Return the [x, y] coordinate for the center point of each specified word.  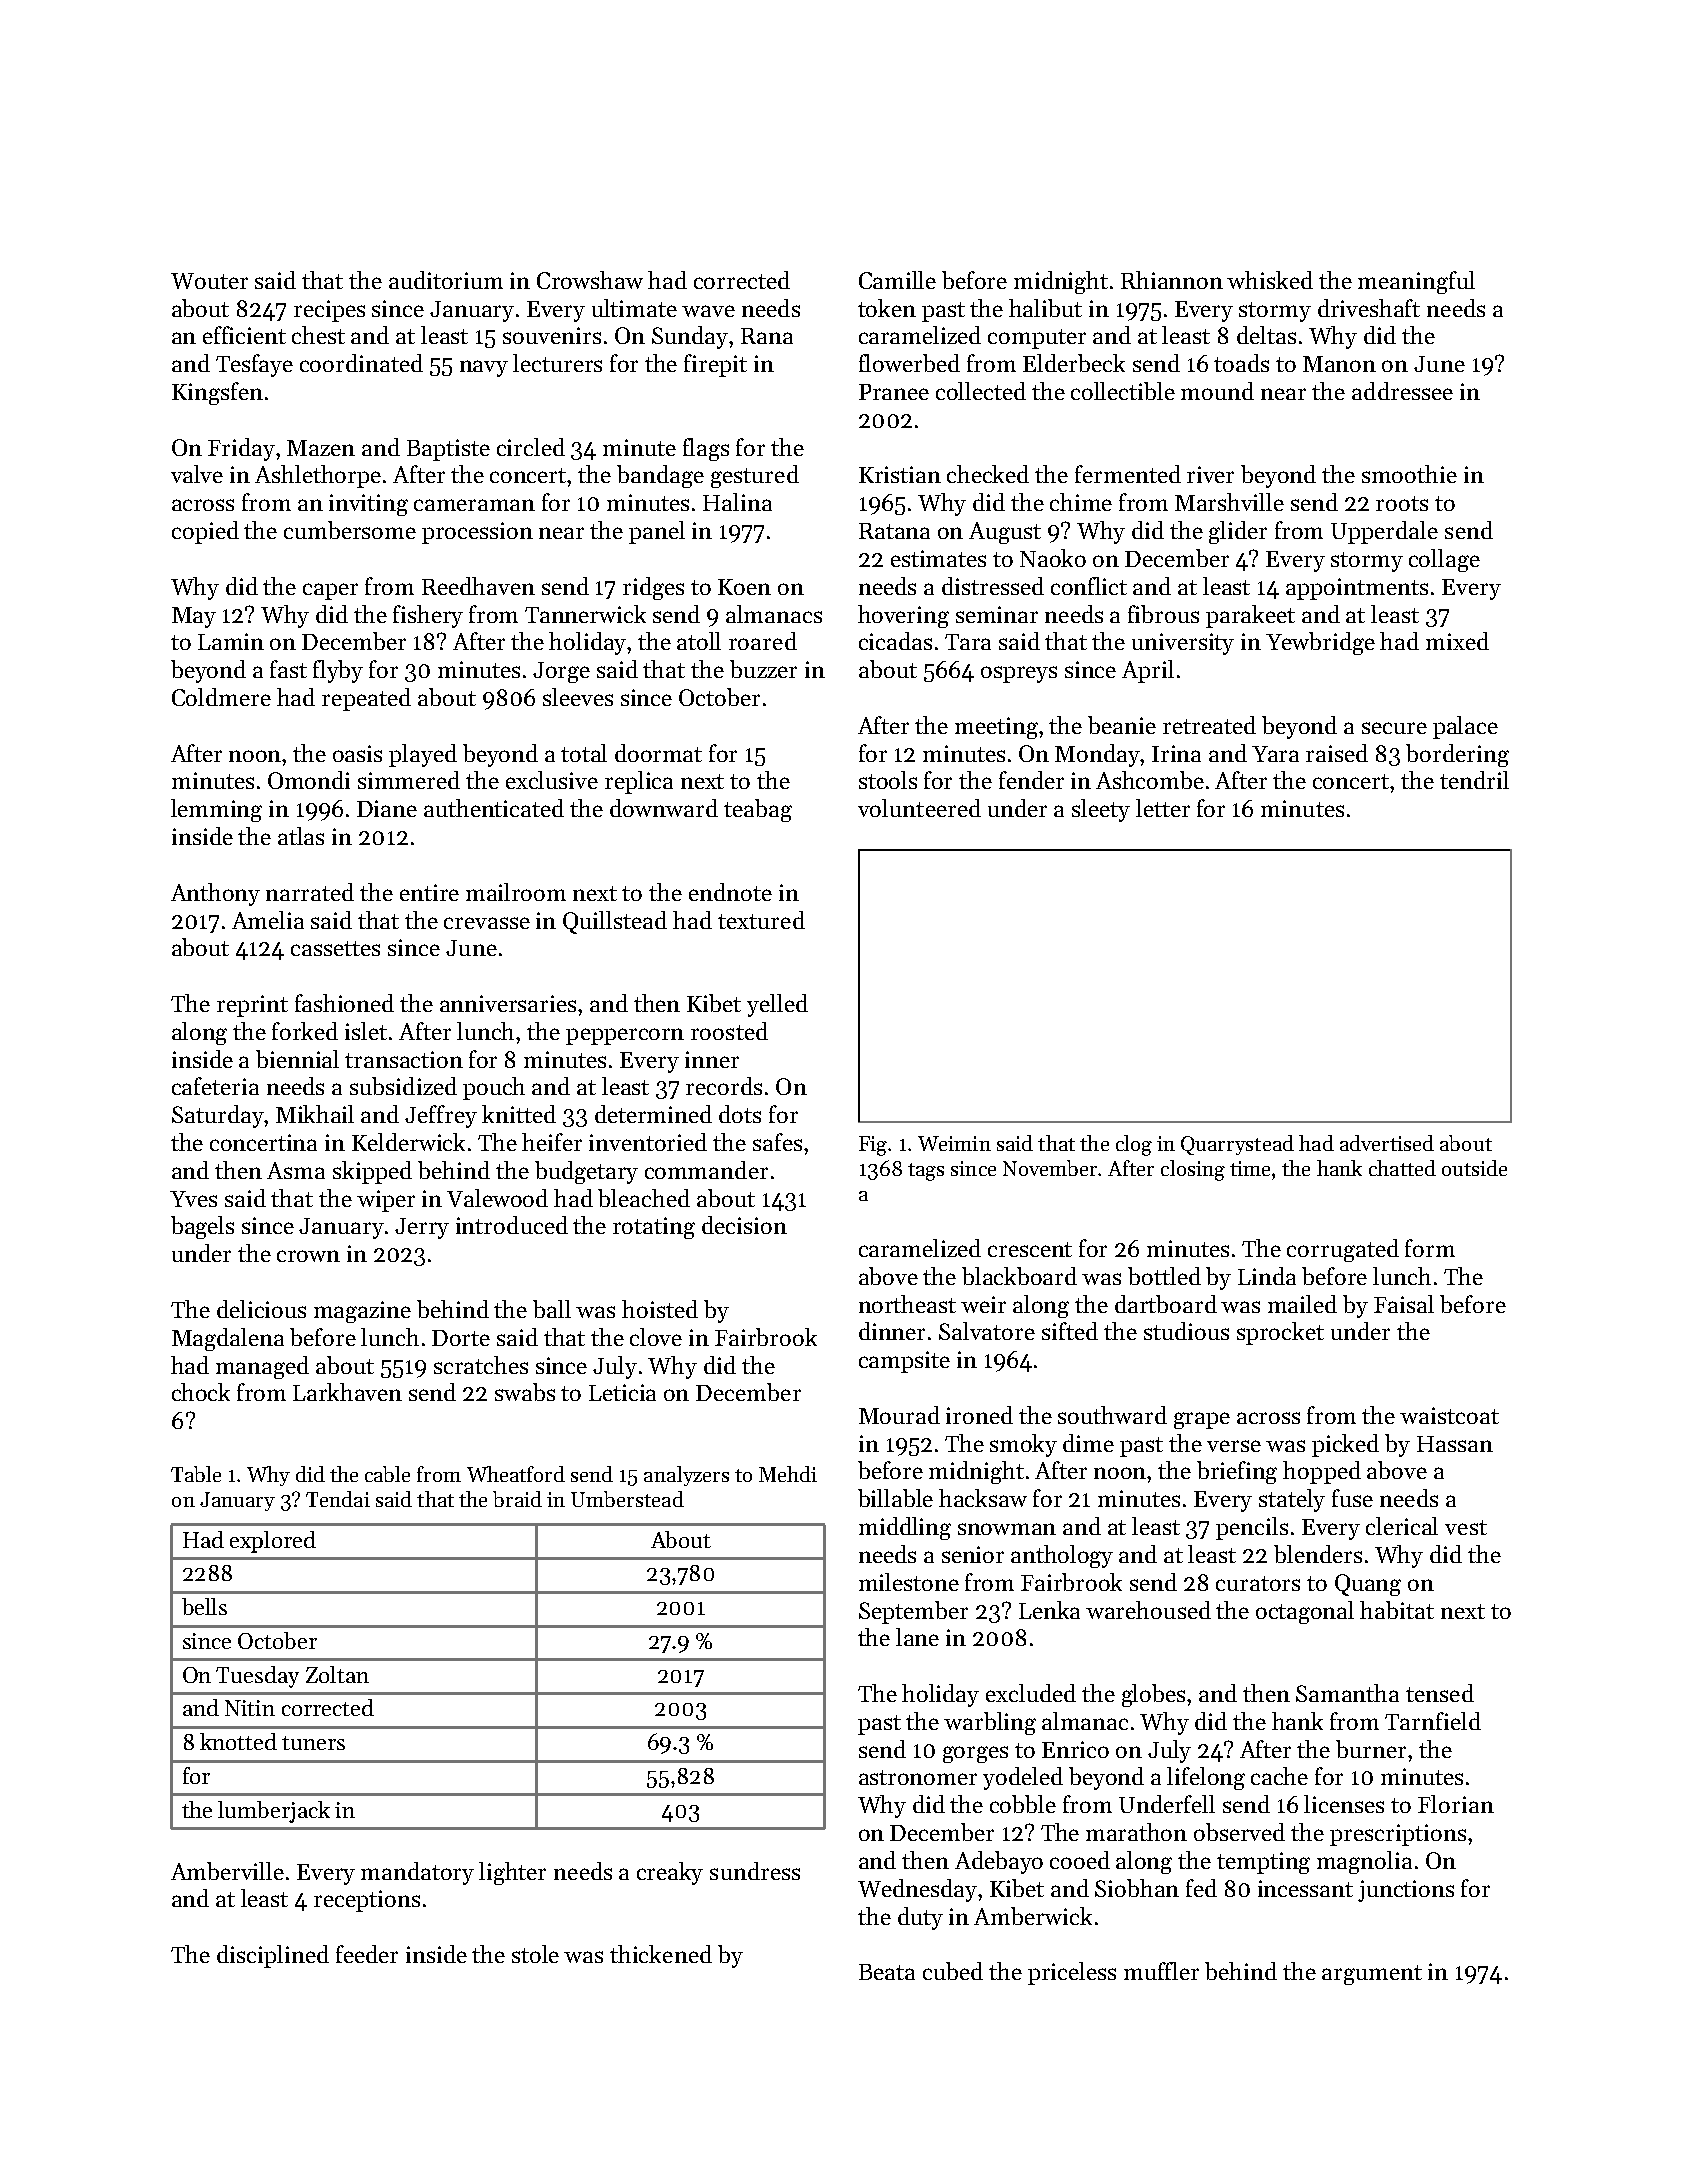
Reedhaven [478, 586]
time [1250, 1168]
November [1051, 1168]
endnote [730, 892]
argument [1372, 1975]
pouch [494, 1088]
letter [1163, 808]
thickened [661, 1954]
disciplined [273, 1956]
